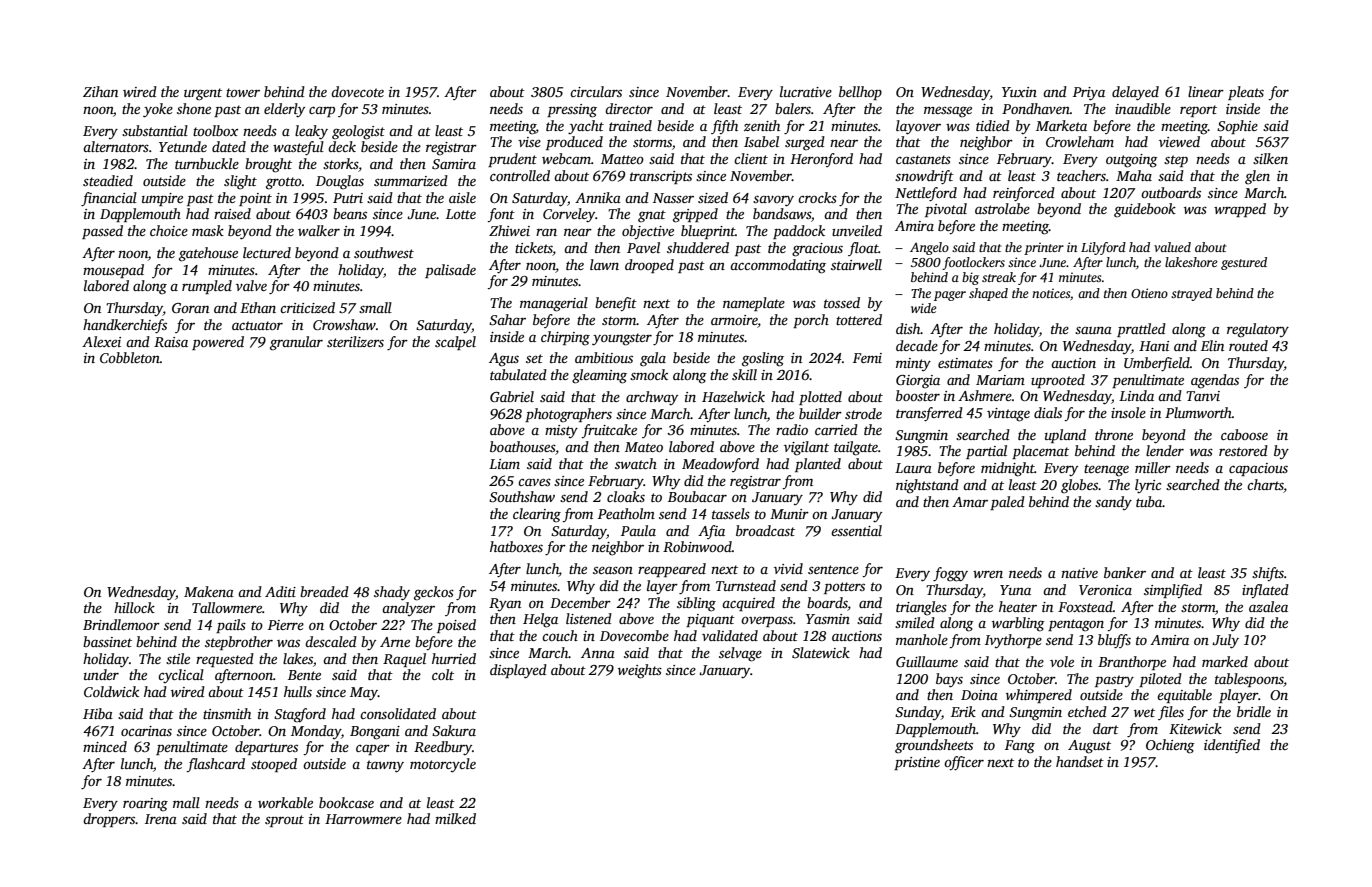 The height and width of the screenshot is (887, 1372). What do you see at coordinates (346, 802) in the screenshot?
I see `bookcase` at bounding box center [346, 802].
